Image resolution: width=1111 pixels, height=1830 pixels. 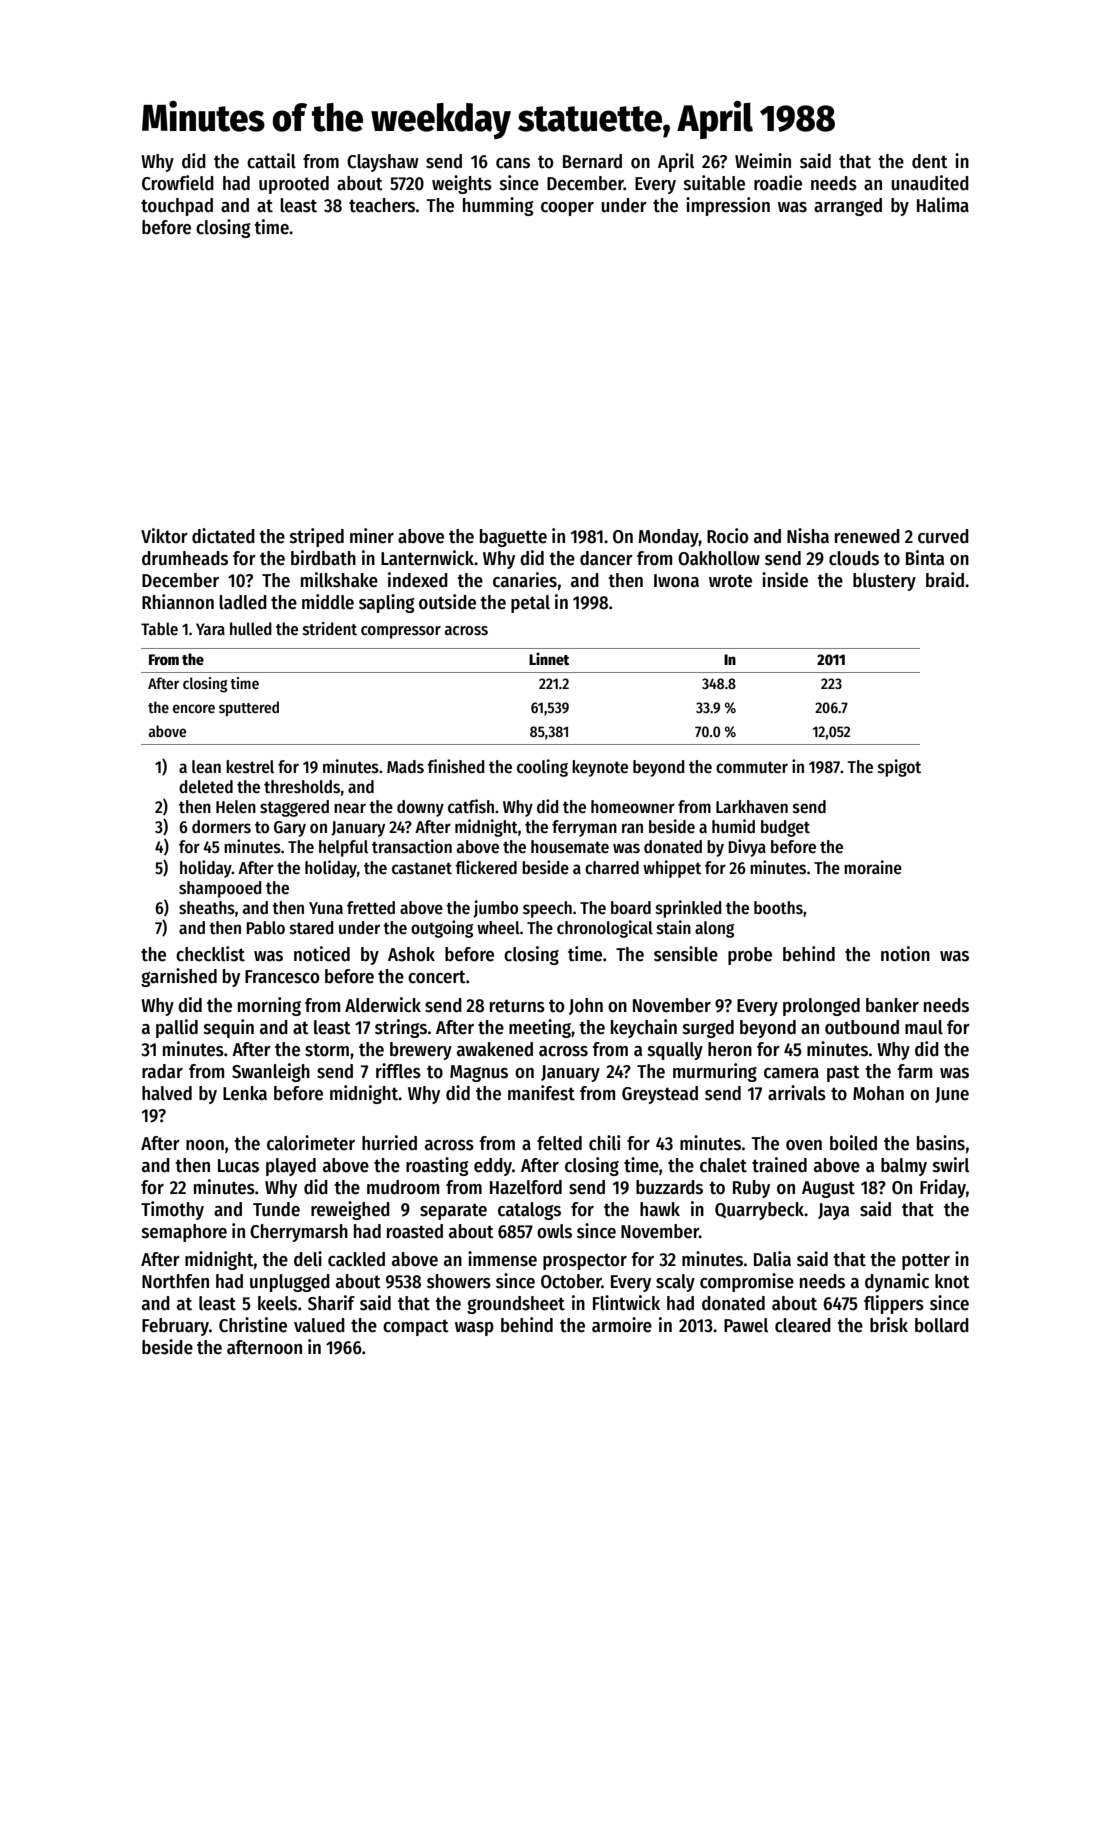 What do you see at coordinates (271, 161) in the image?
I see `cattail` at bounding box center [271, 161].
